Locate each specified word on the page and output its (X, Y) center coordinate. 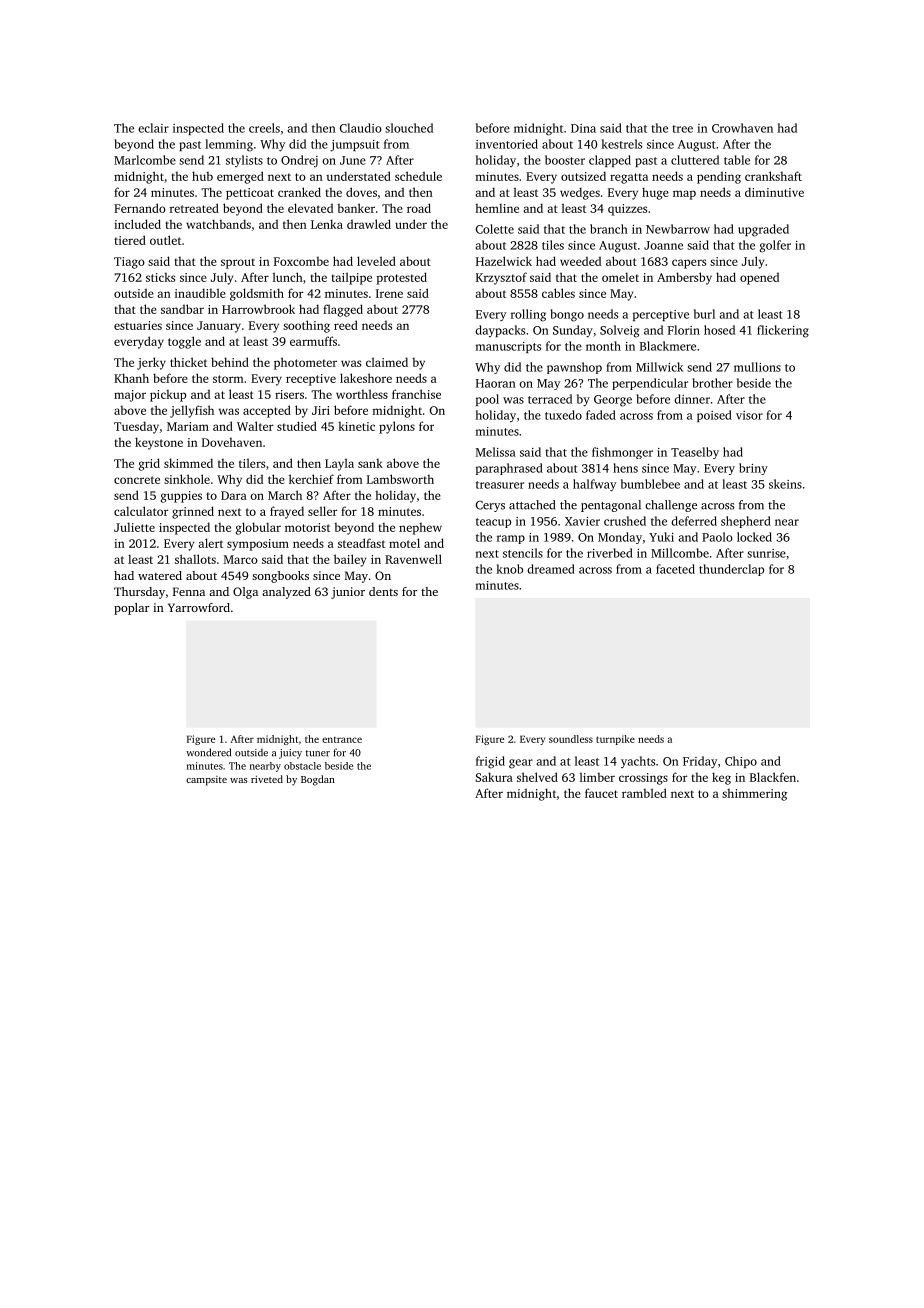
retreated (194, 208)
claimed (387, 362)
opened (759, 278)
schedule (418, 176)
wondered (208, 752)
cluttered (695, 160)
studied (297, 426)
